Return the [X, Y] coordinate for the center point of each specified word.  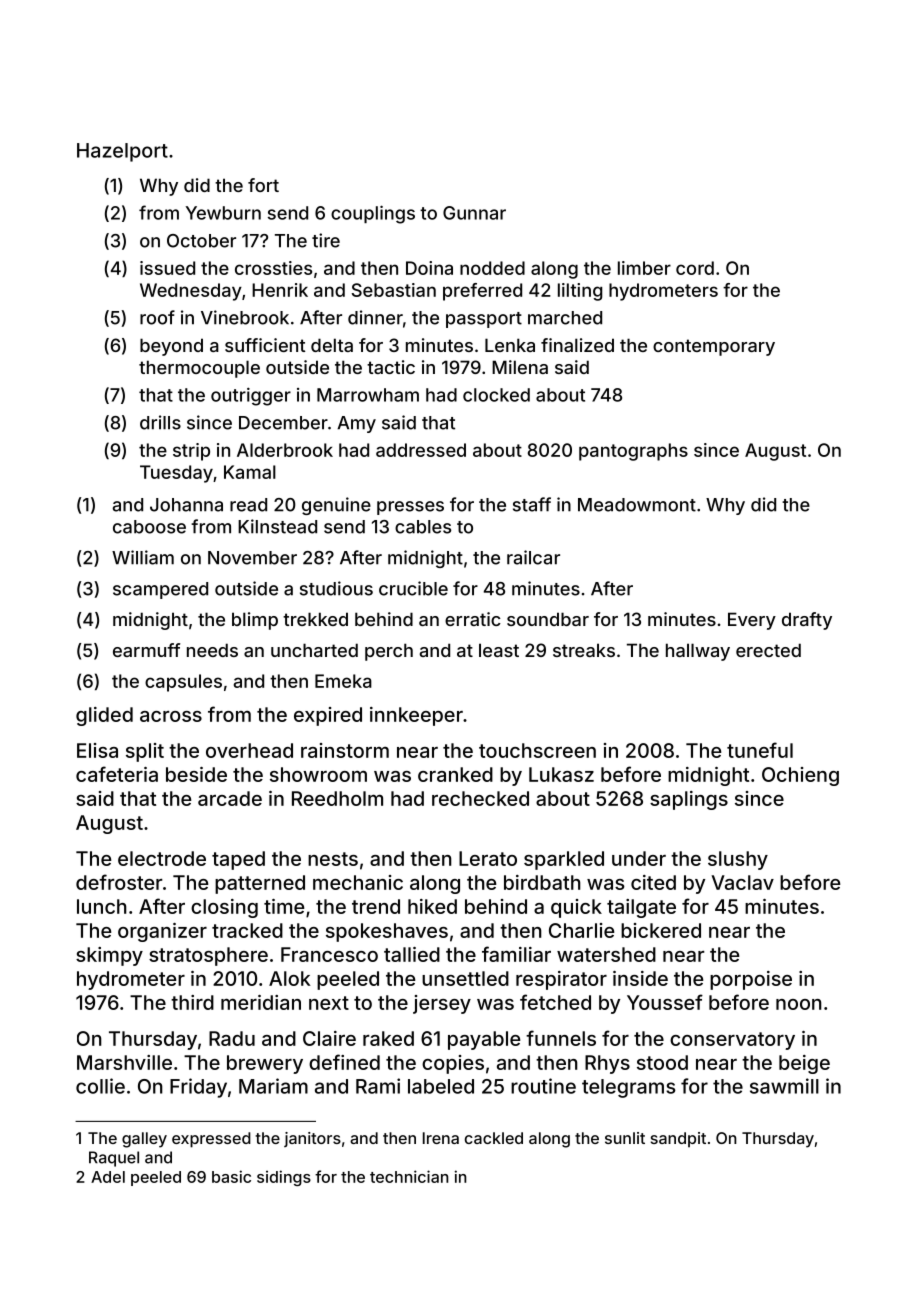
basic [231, 1176]
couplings [373, 214]
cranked [455, 774]
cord [695, 268]
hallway [698, 652]
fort [263, 185]
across [171, 716]
